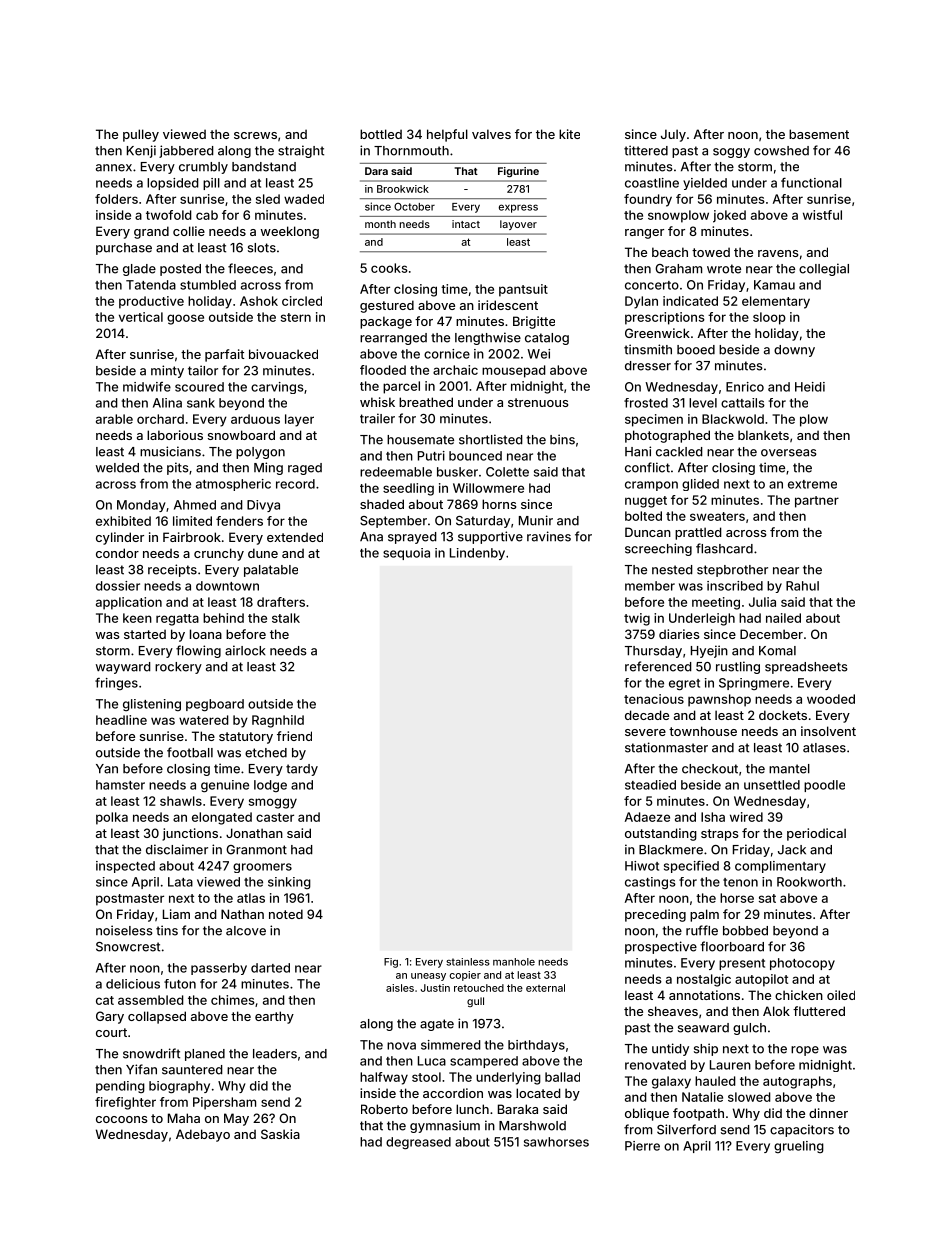 This screenshot has height=1233, width=952. I want to click on degreased, so click(418, 1143).
